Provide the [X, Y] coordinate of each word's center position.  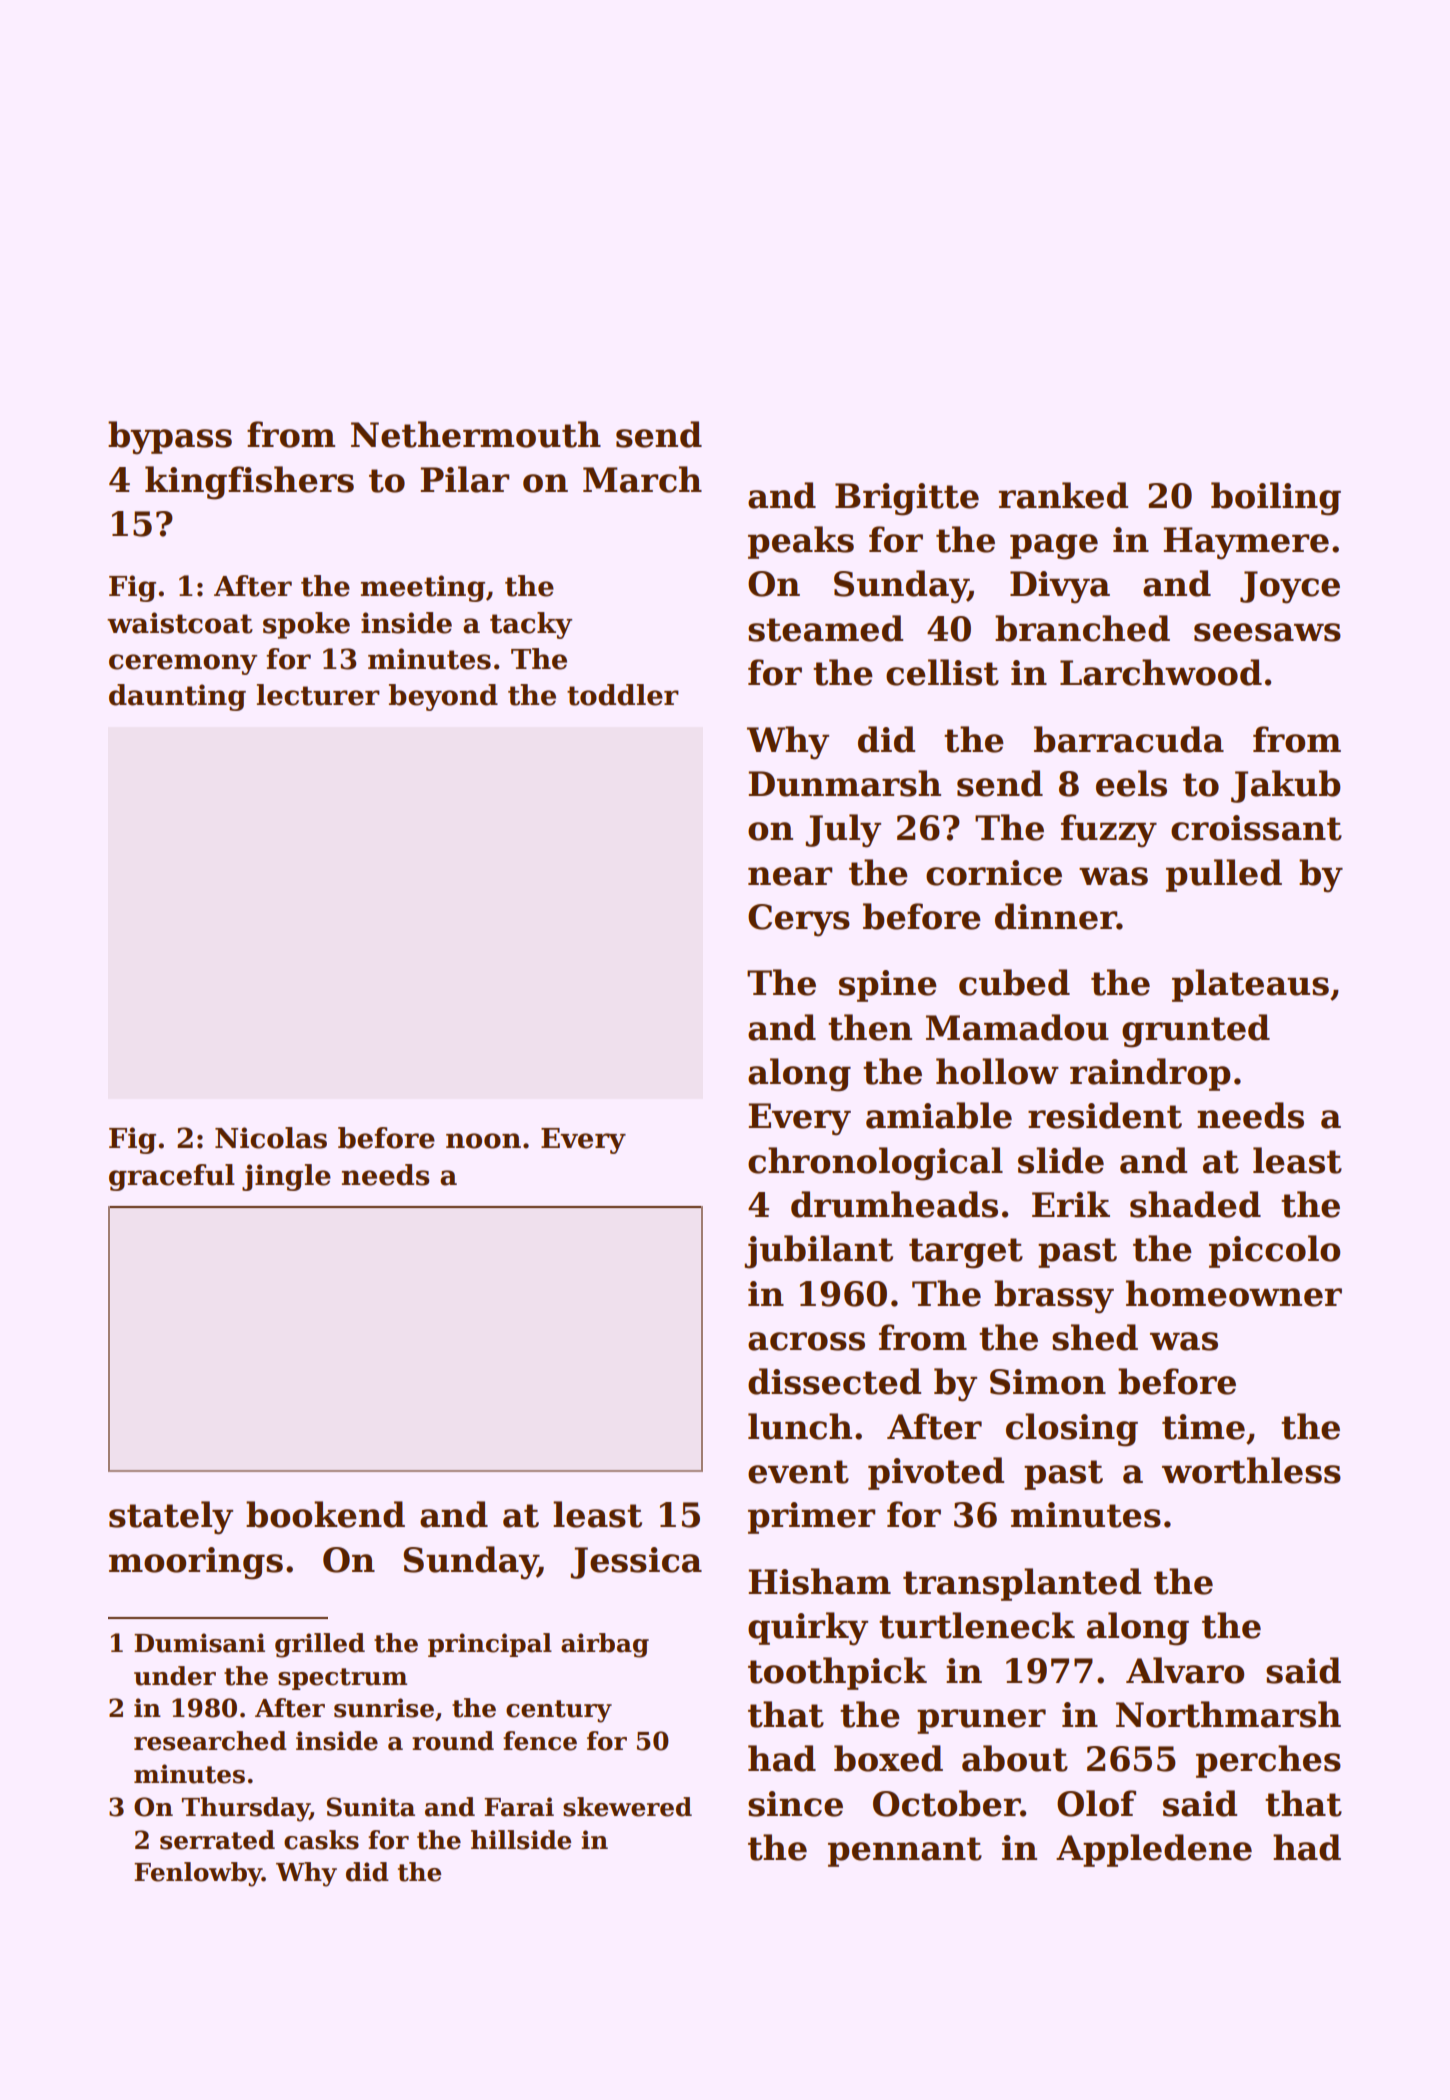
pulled [1224, 875]
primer [811, 1518]
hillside [521, 1840]
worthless [1251, 1470]
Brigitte [907, 499]
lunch [800, 1426]
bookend [325, 1514]
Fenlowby [198, 1874]
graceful [172, 1177]
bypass [170, 438]
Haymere [1246, 543]
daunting [177, 697]
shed [1095, 1337]
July [843, 831]
